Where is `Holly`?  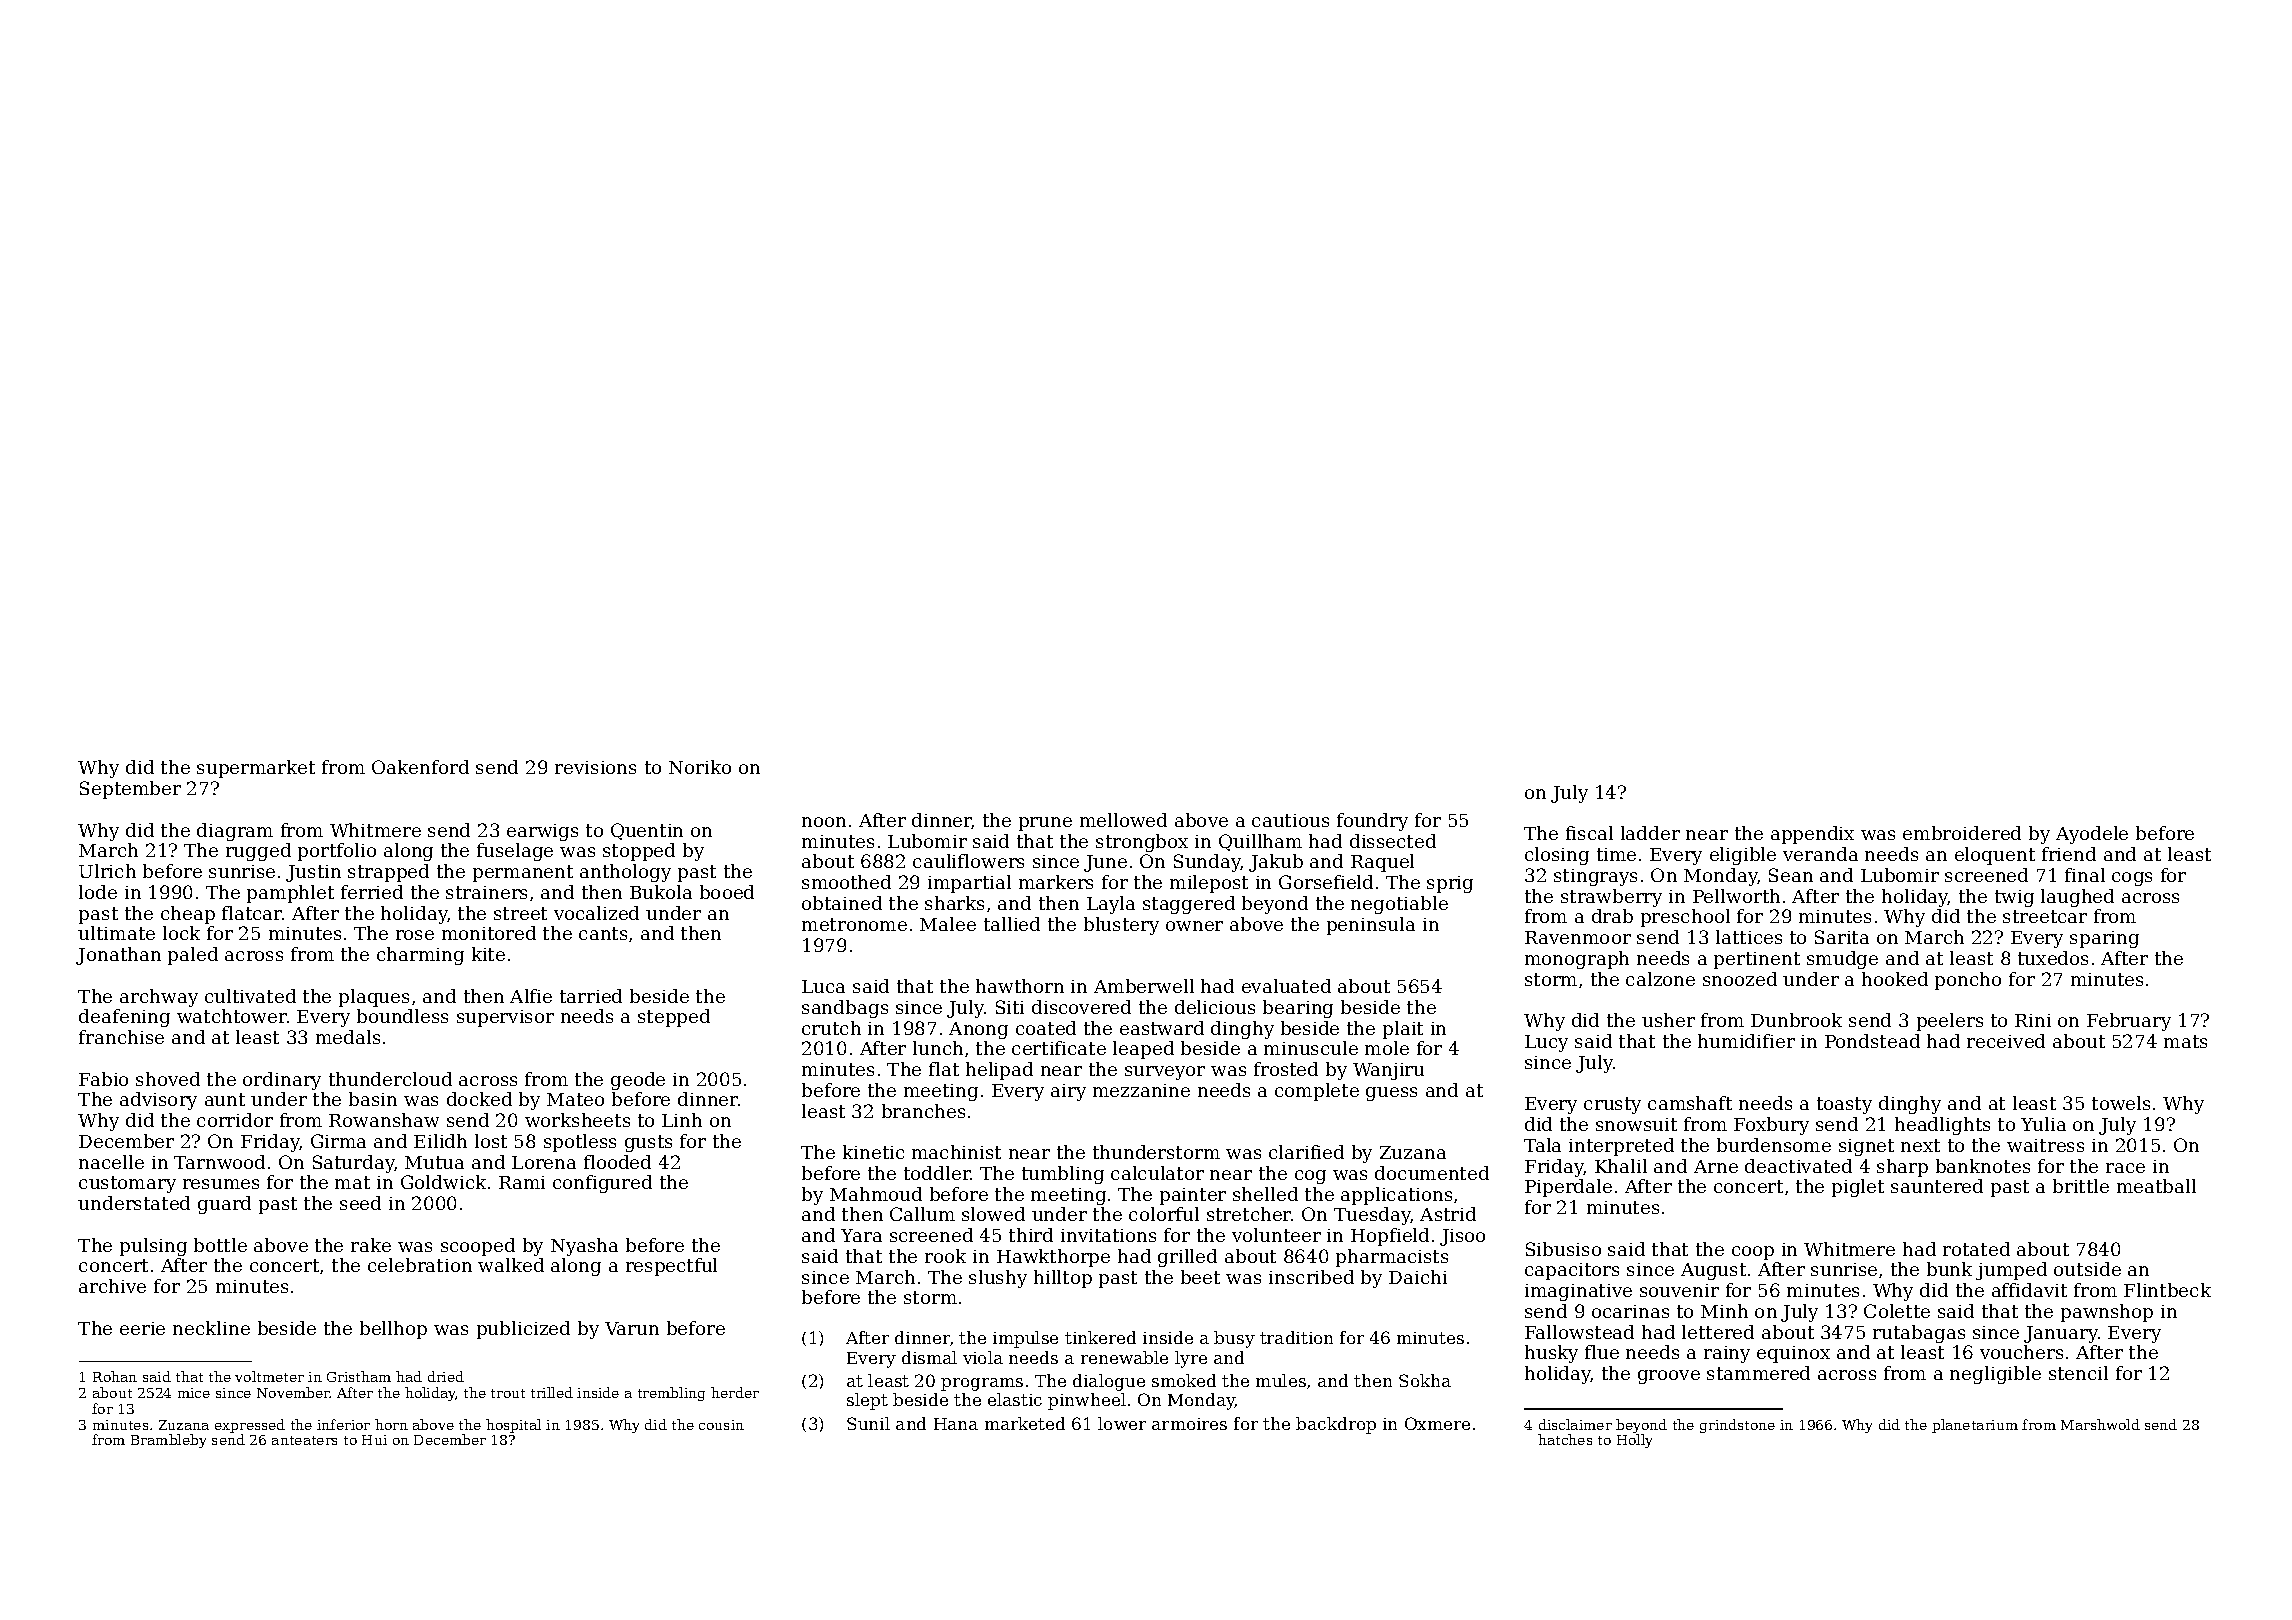
Holly is located at coordinates (1634, 1441).
